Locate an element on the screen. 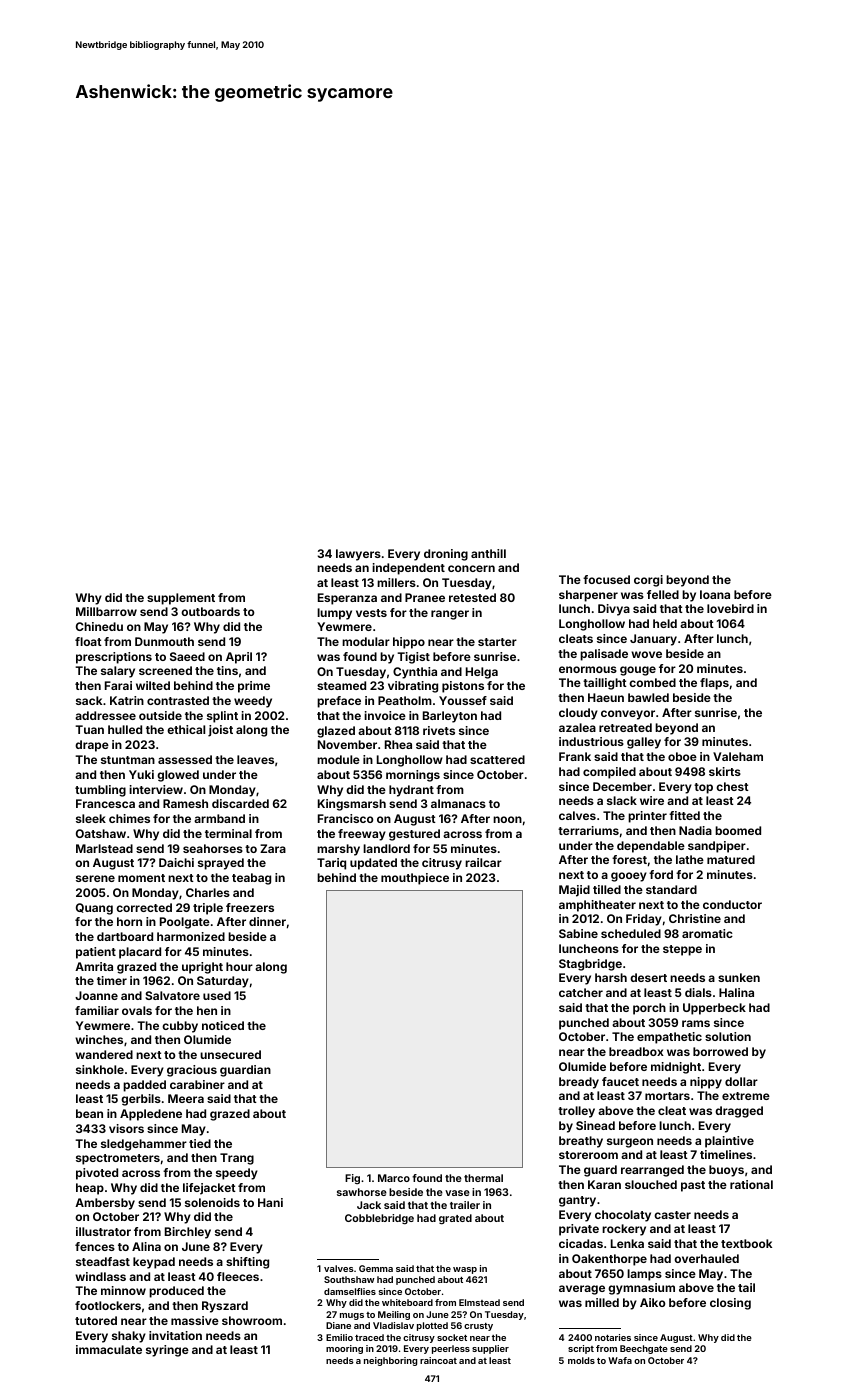  aromatic is located at coordinates (707, 933).
